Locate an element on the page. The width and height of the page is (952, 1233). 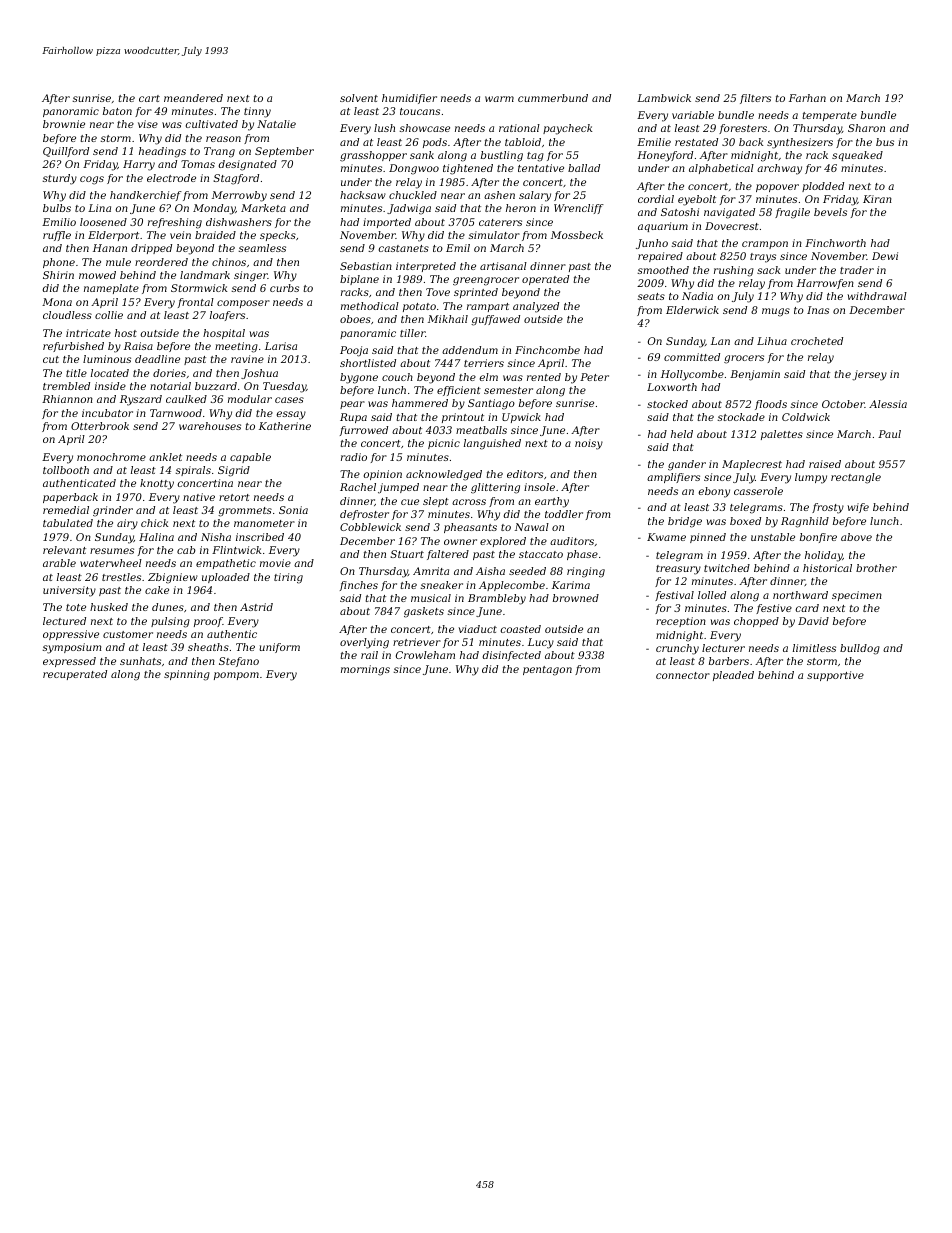
filters is located at coordinates (755, 99).
